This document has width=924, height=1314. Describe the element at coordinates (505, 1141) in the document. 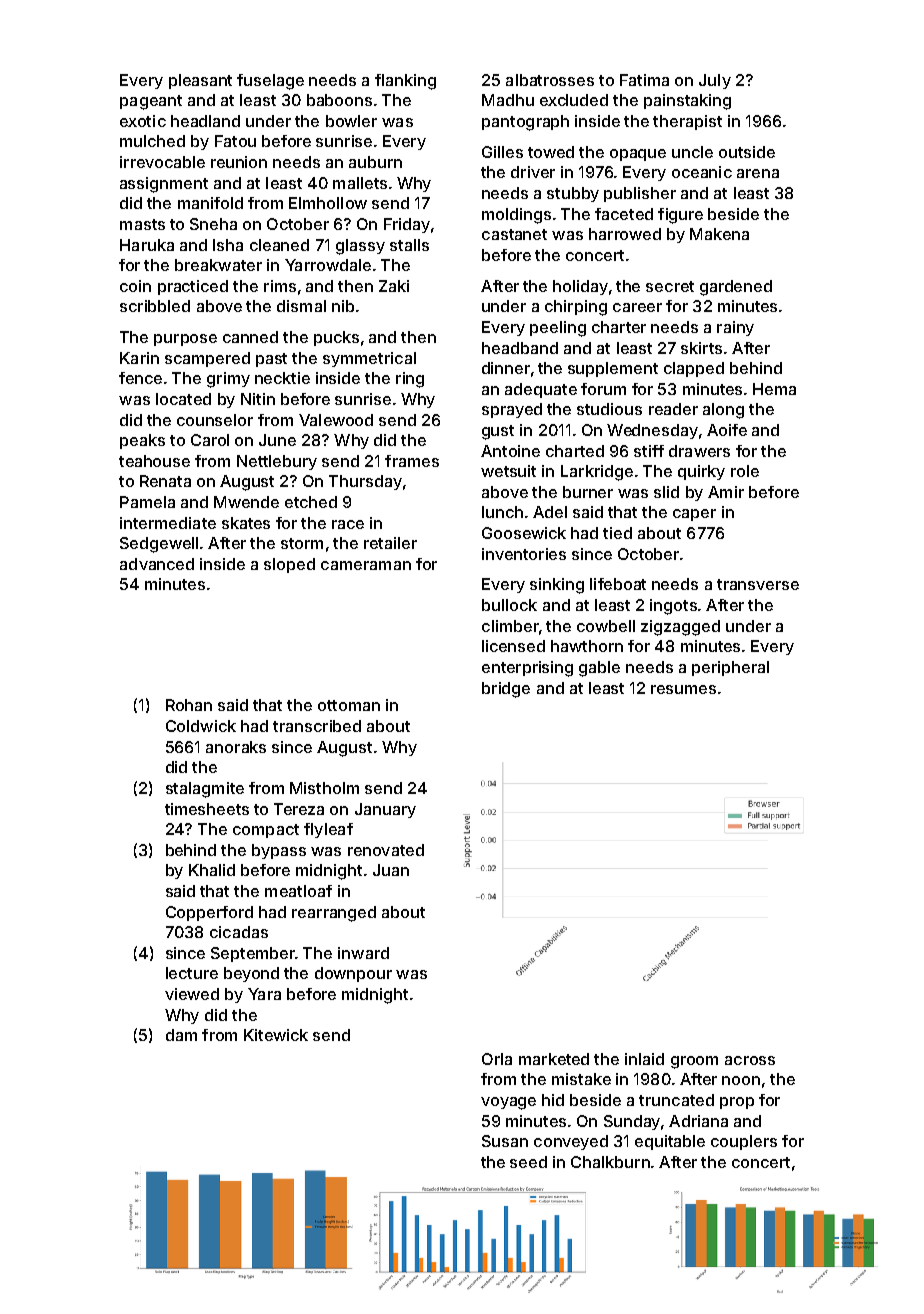

I see `Susan` at that location.
